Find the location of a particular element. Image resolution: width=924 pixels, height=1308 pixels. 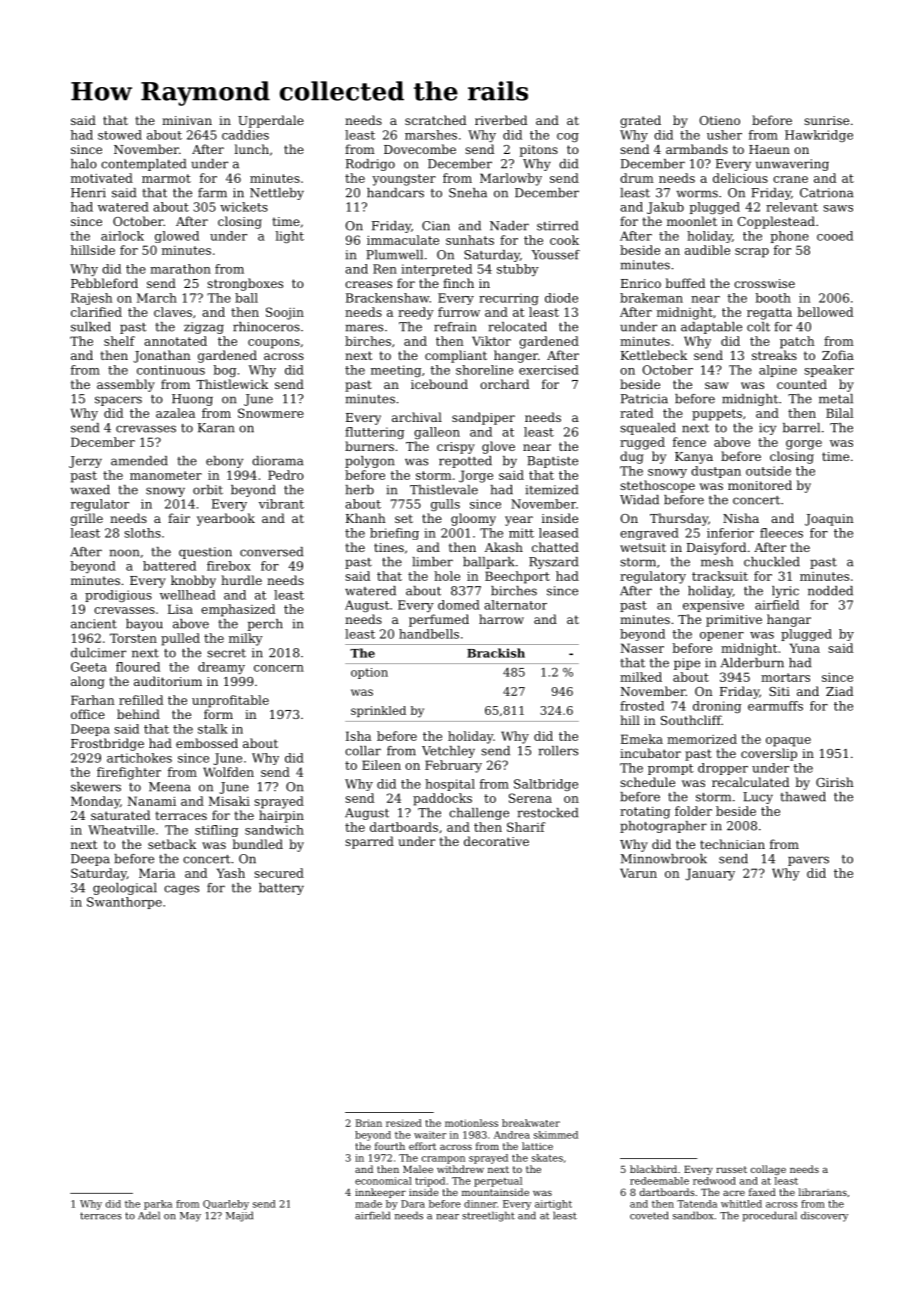

secret is located at coordinates (226, 653).
